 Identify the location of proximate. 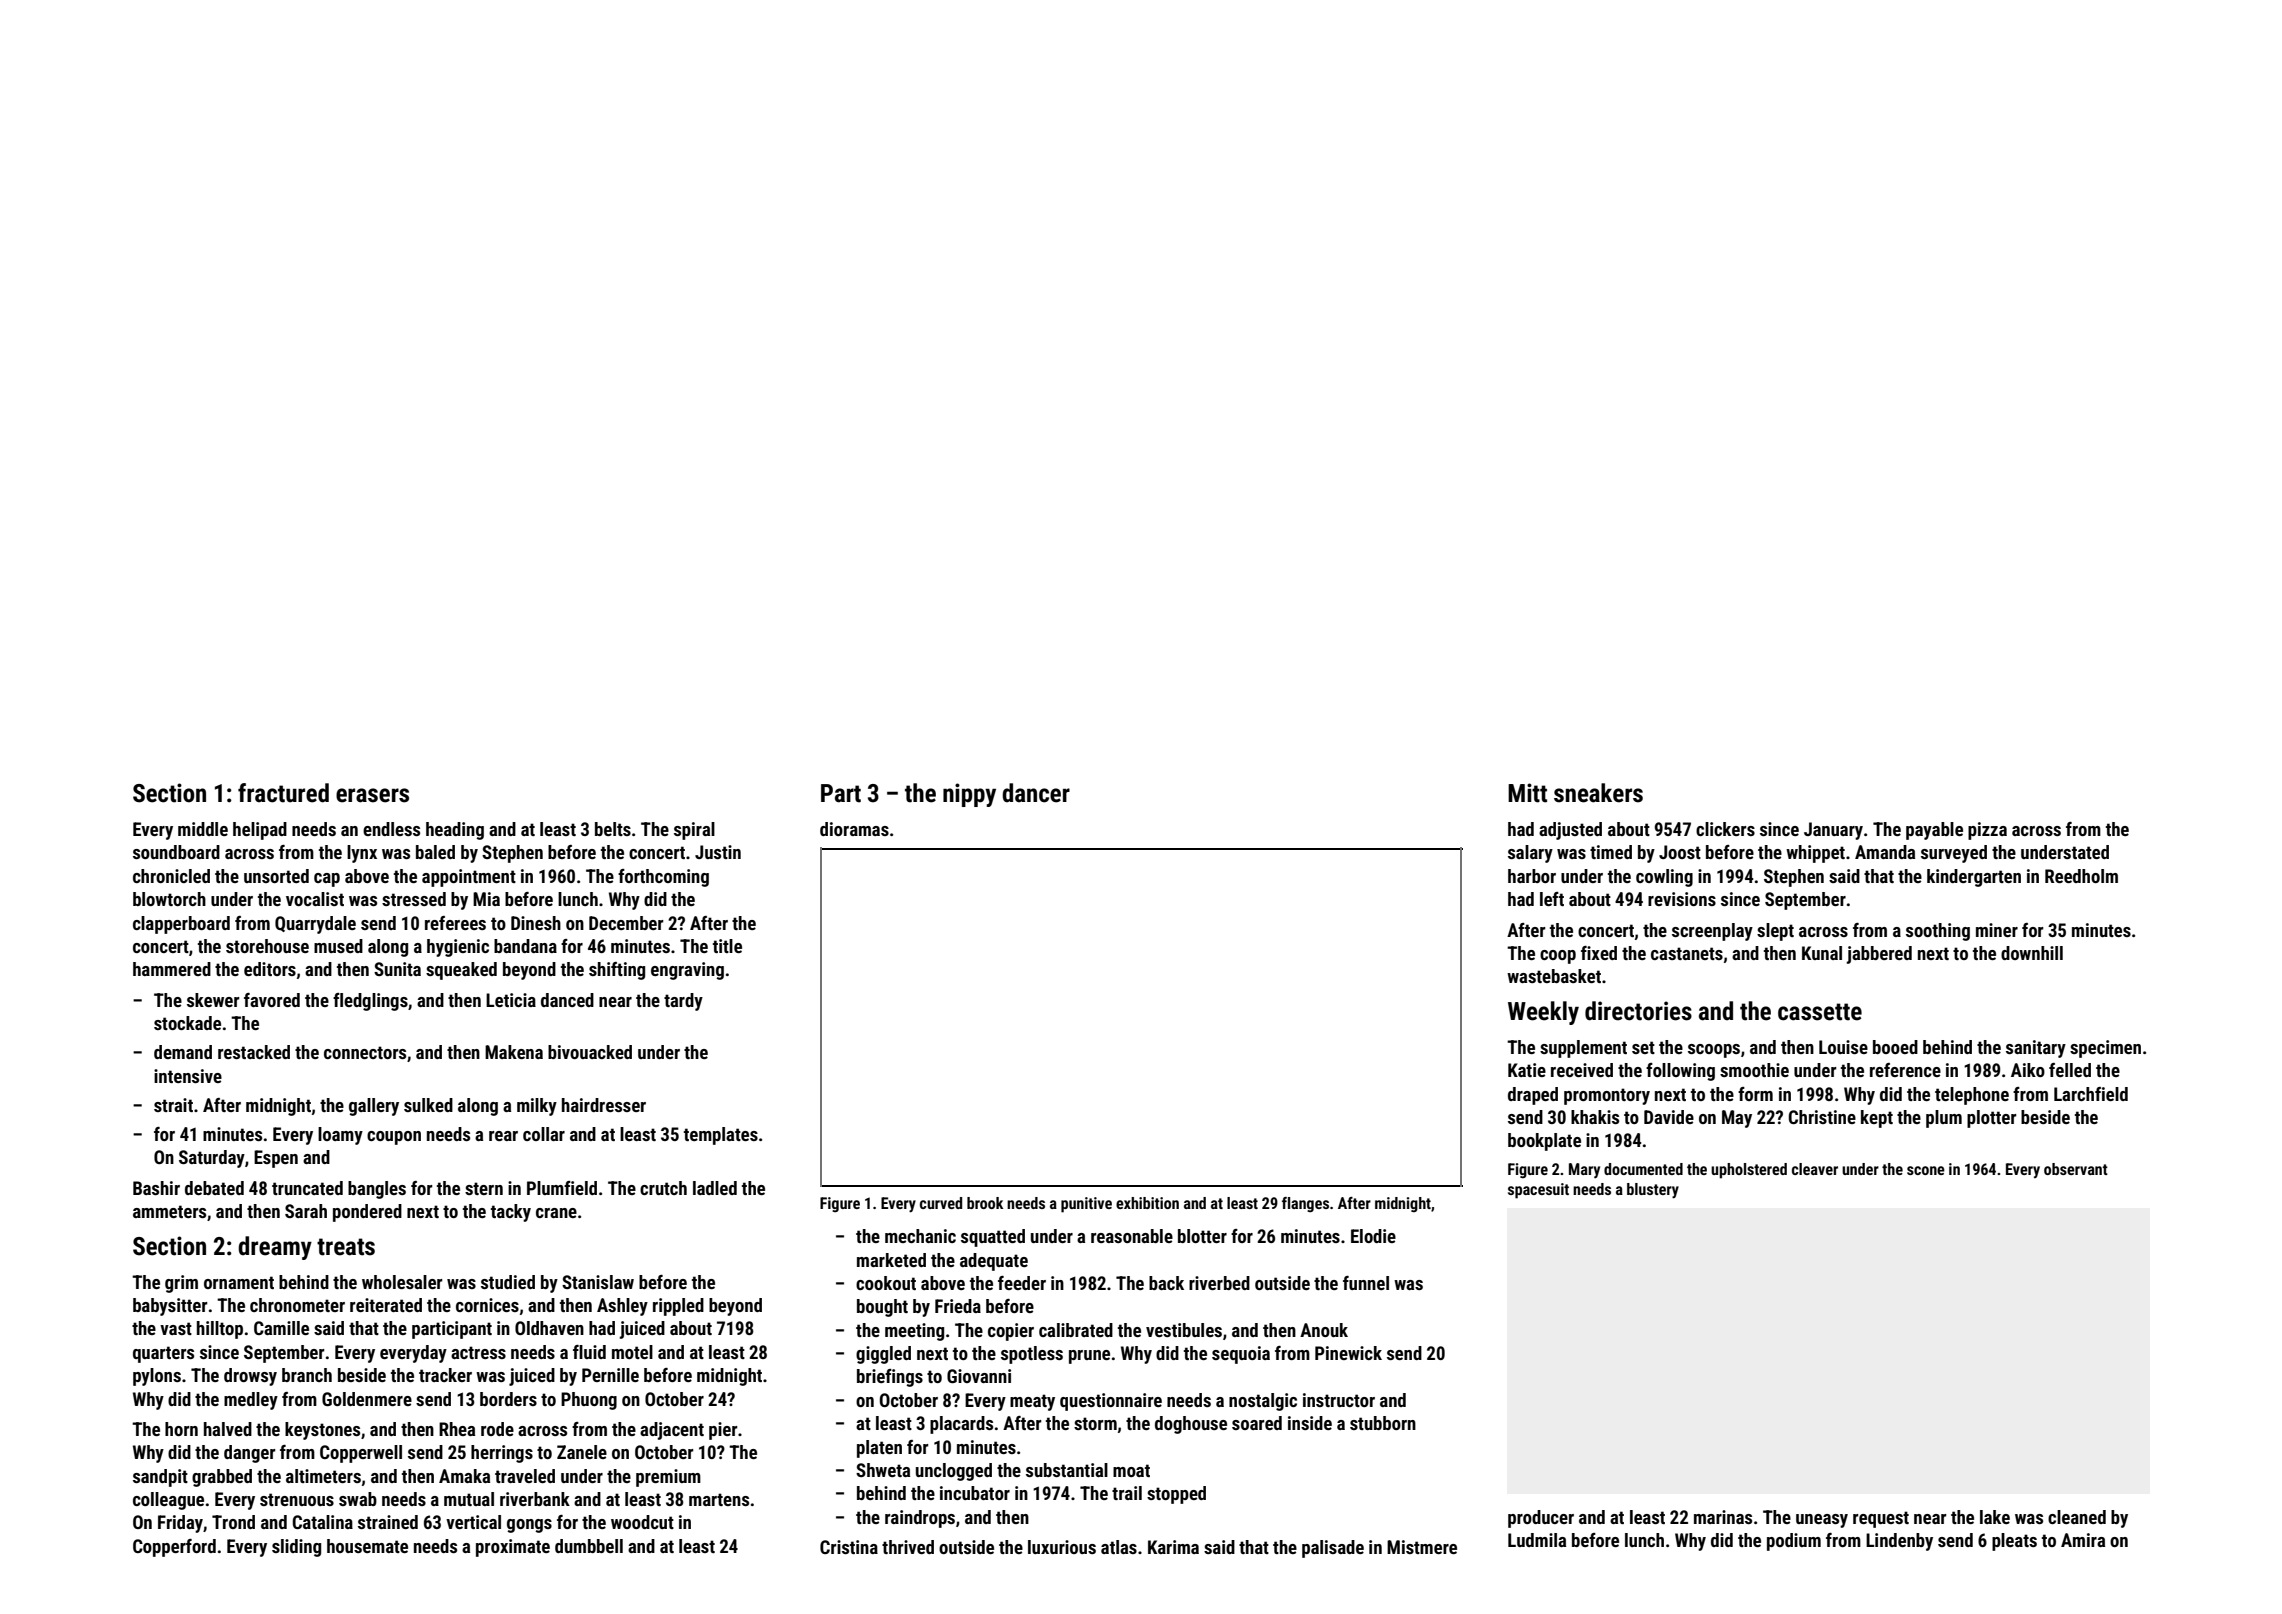
(513, 1548).
